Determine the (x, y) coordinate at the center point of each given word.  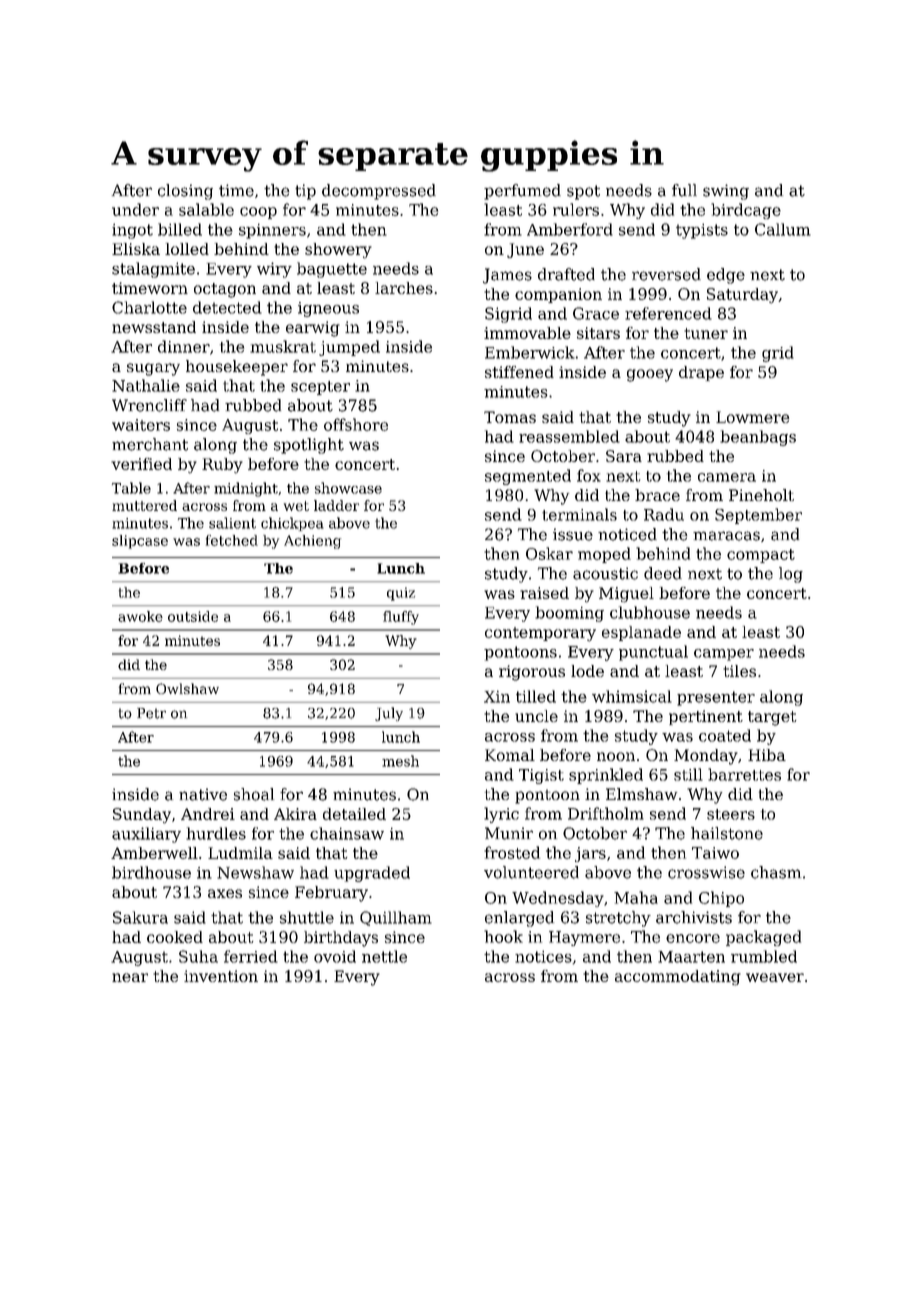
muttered (144, 505)
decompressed (379, 192)
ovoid (335, 956)
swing (726, 192)
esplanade (641, 633)
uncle (536, 716)
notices (543, 957)
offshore (356, 424)
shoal (254, 794)
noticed (627, 534)
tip (305, 192)
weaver (775, 977)
